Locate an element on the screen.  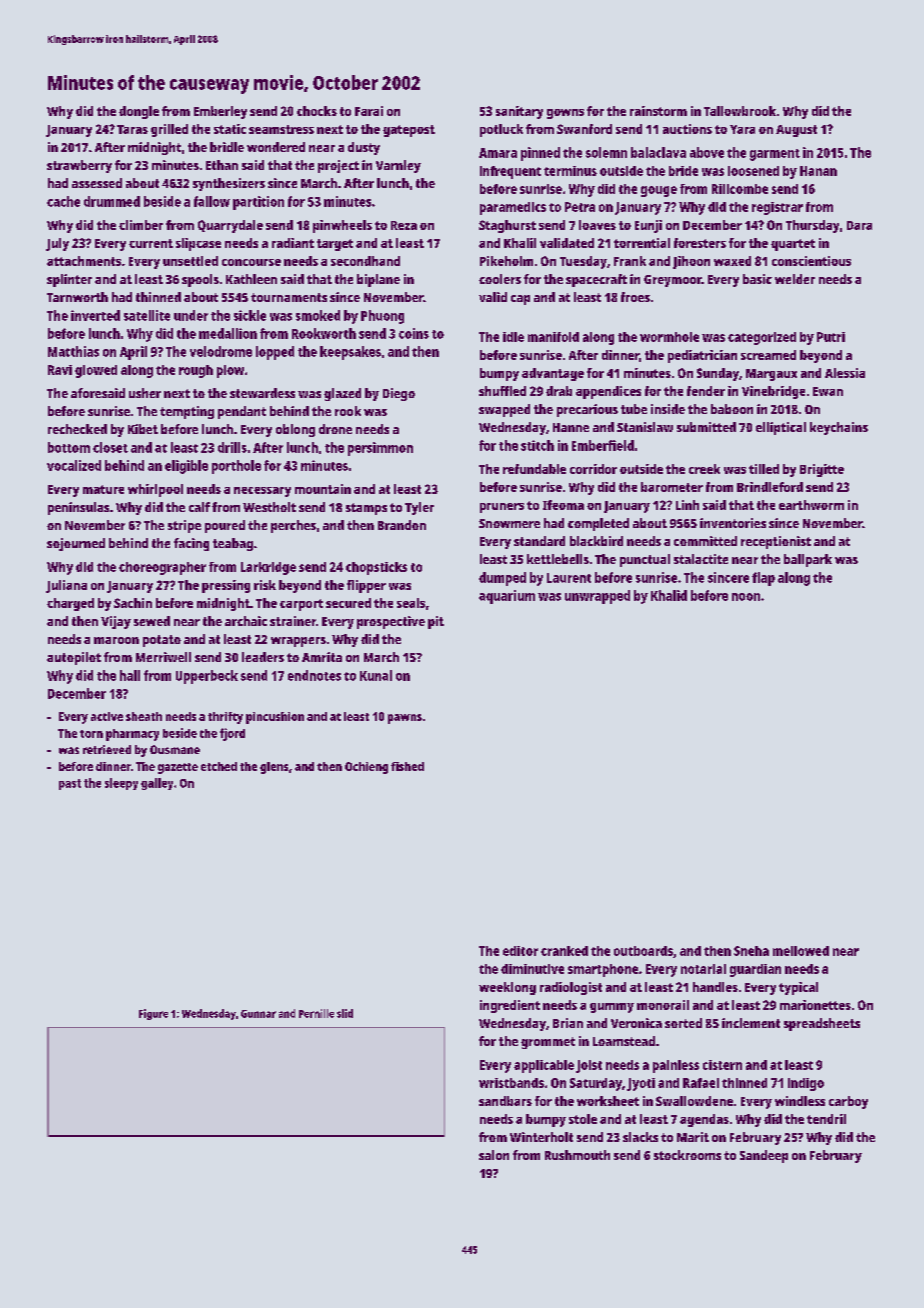
etched is located at coordinates (219, 766).
